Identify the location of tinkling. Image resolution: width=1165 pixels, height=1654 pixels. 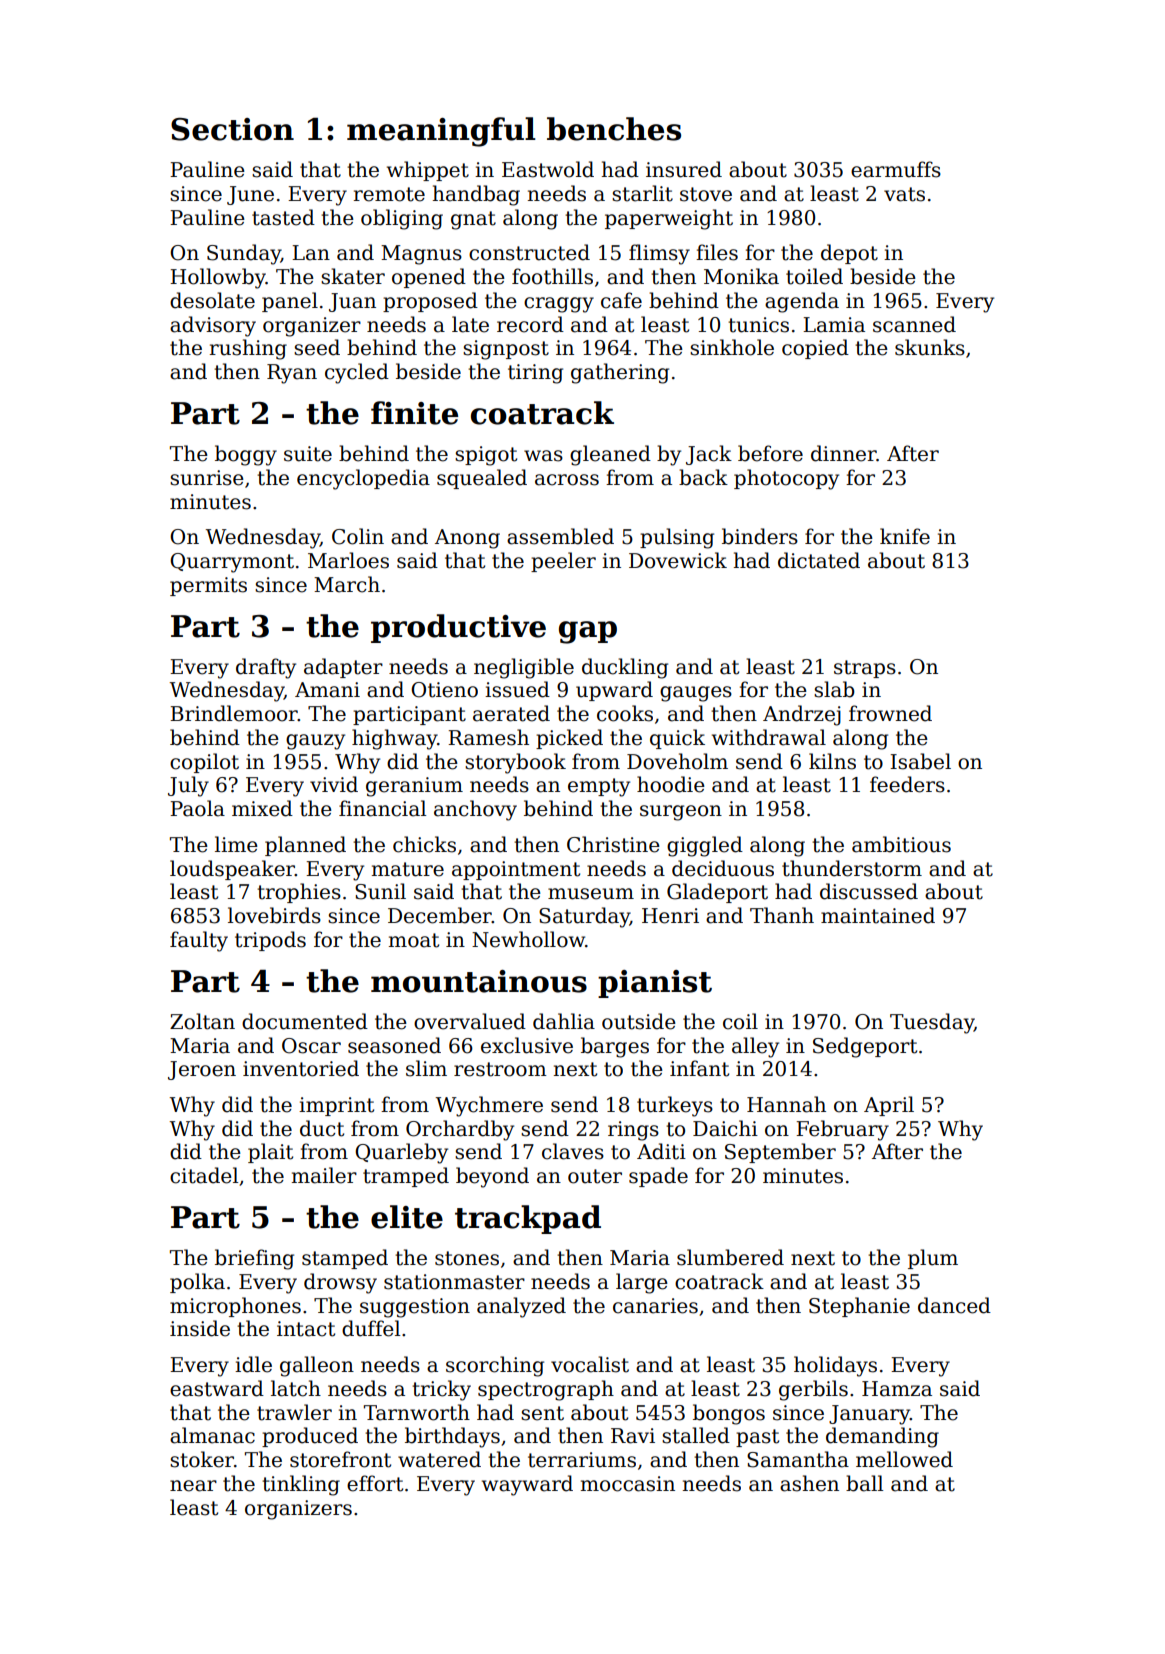
(301, 1485).
